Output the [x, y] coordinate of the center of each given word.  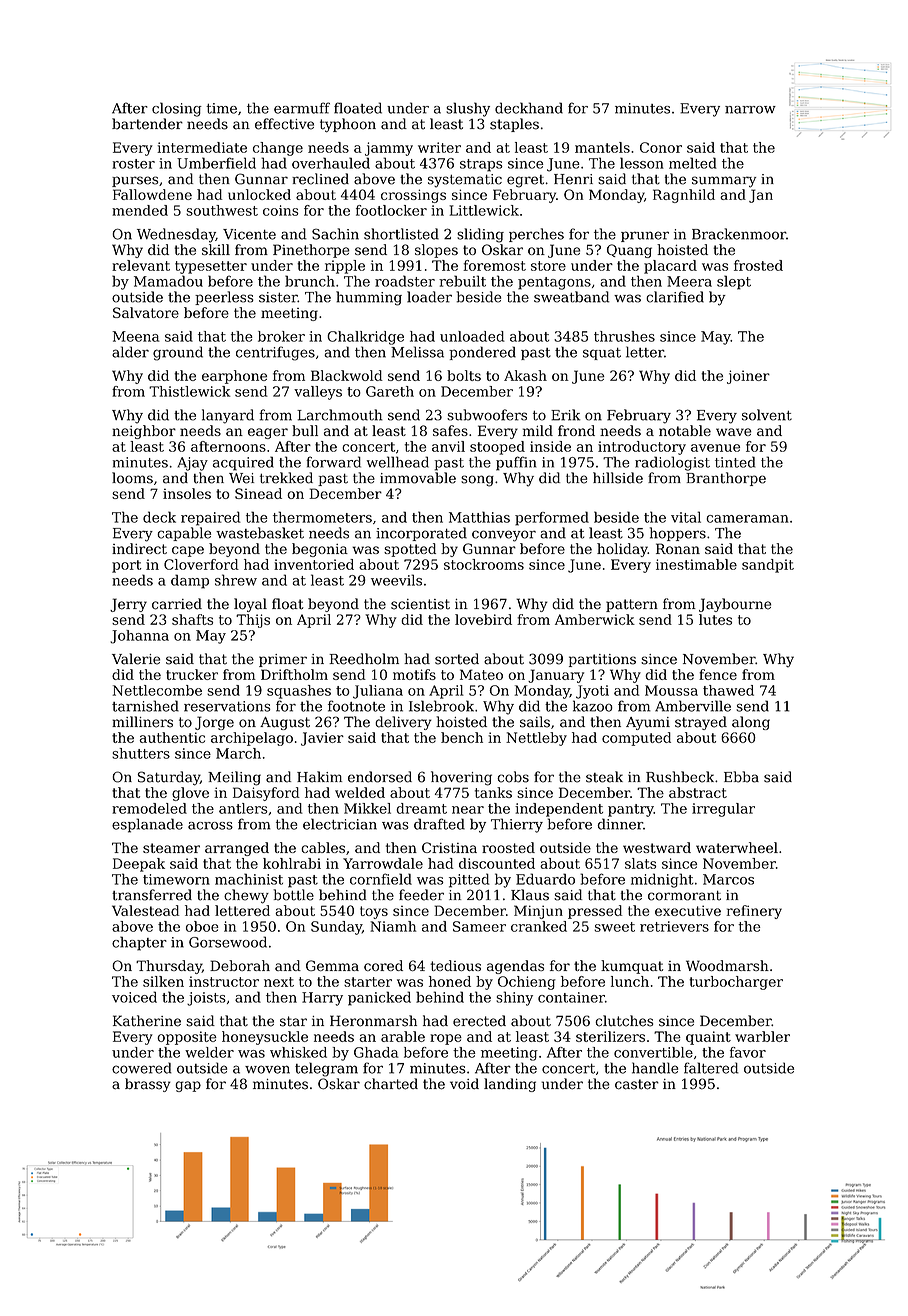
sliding [480, 235]
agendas [515, 967]
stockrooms [484, 564]
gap [188, 1086]
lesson [642, 163]
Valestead [145, 910]
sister [278, 297]
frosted [758, 265]
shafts [192, 619]
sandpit [768, 566]
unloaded [472, 336]
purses [135, 181]
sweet [614, 927]
